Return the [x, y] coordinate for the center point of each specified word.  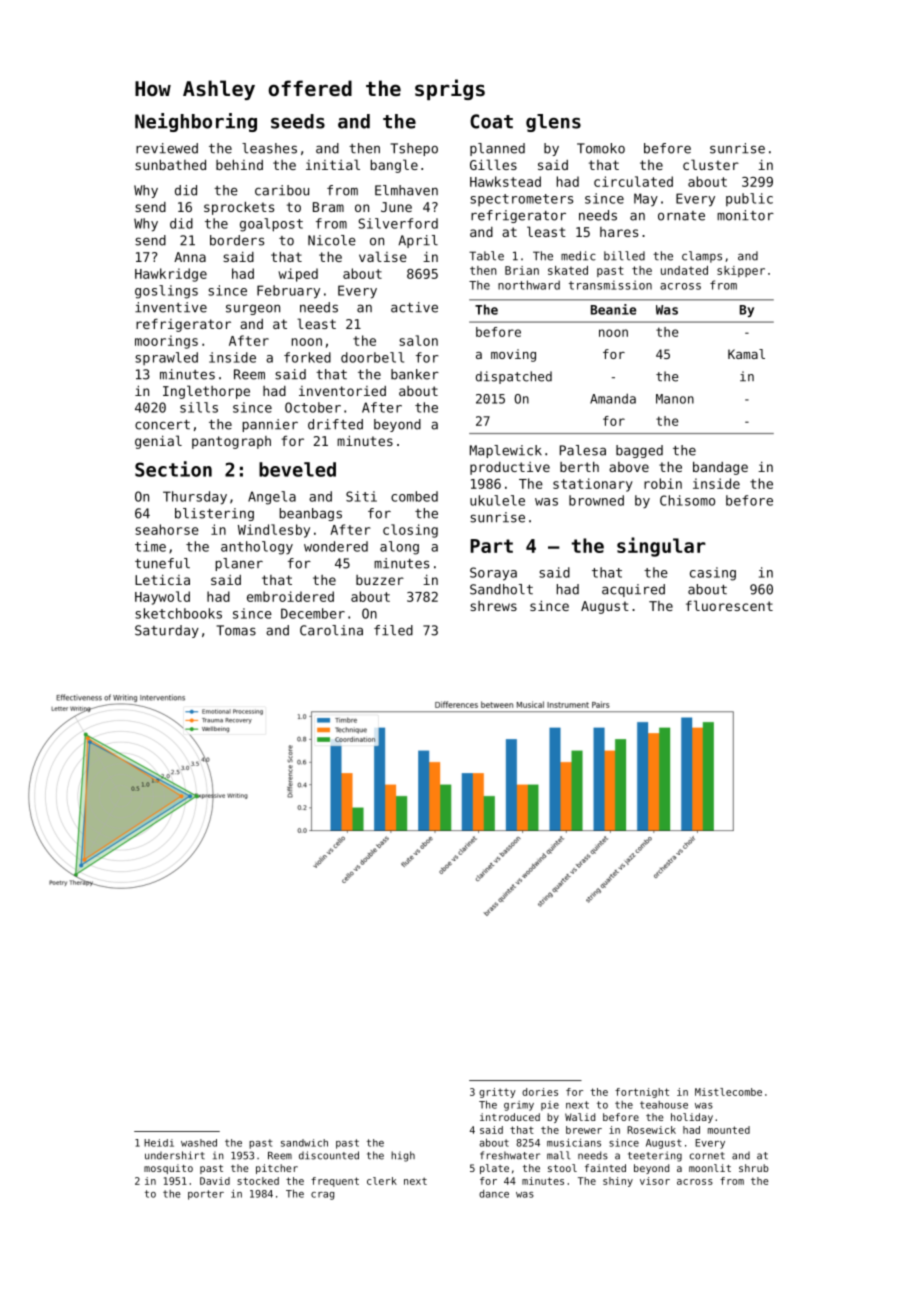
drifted [335, 424]
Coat [491, 121]
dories [540, 1092]
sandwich [304, 1143]
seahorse [167, 529]
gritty [497, 1093]
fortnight [642, 1093]
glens [553, 123]
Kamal [746, 354]
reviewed [167, 148]
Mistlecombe [728, 1092]
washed [199, 1143]
